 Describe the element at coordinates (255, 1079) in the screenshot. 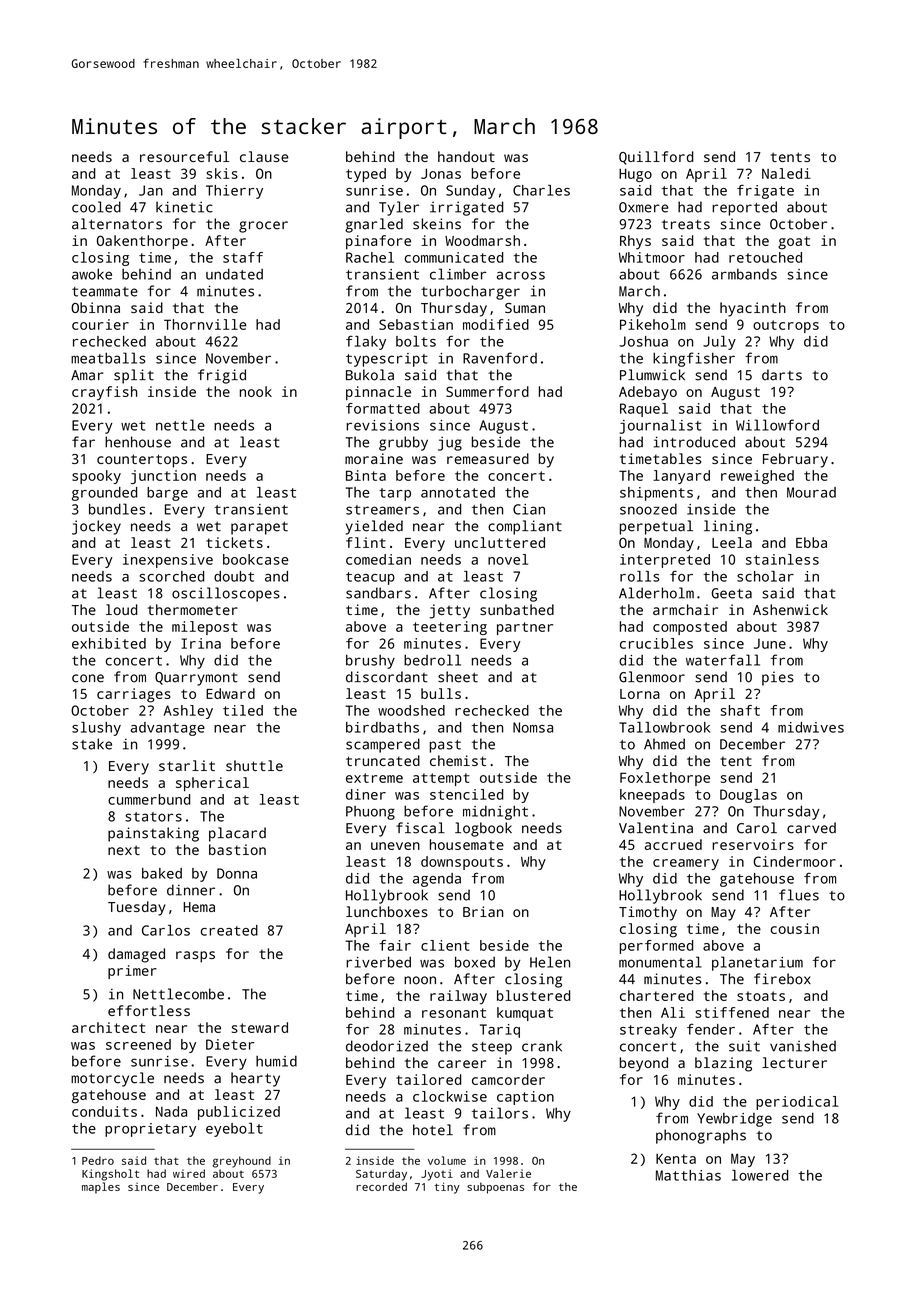

I see `hearty` at that location.
